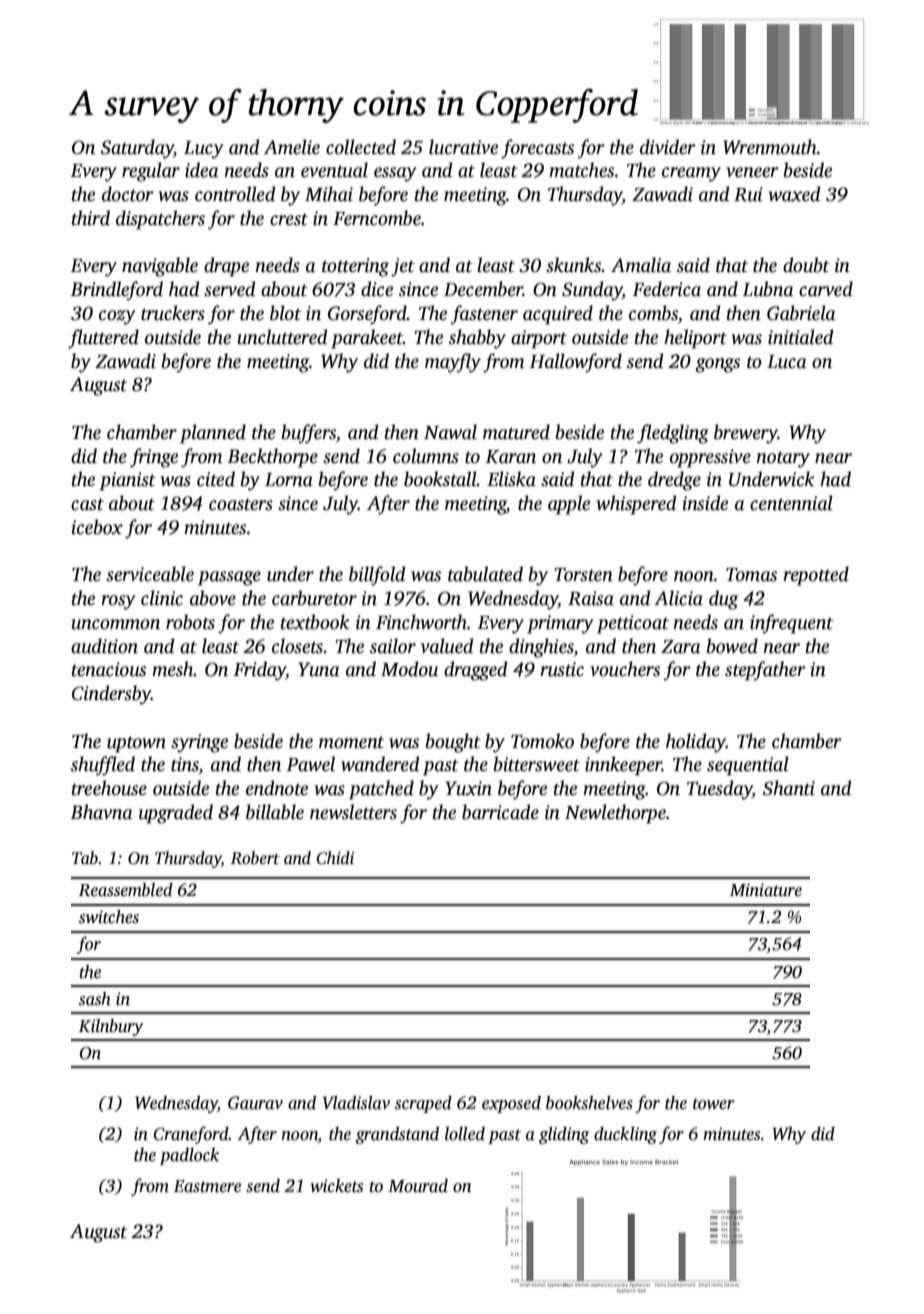 This page has width=924, height=1314. I want to click on Lucy, so click(204, 150).
